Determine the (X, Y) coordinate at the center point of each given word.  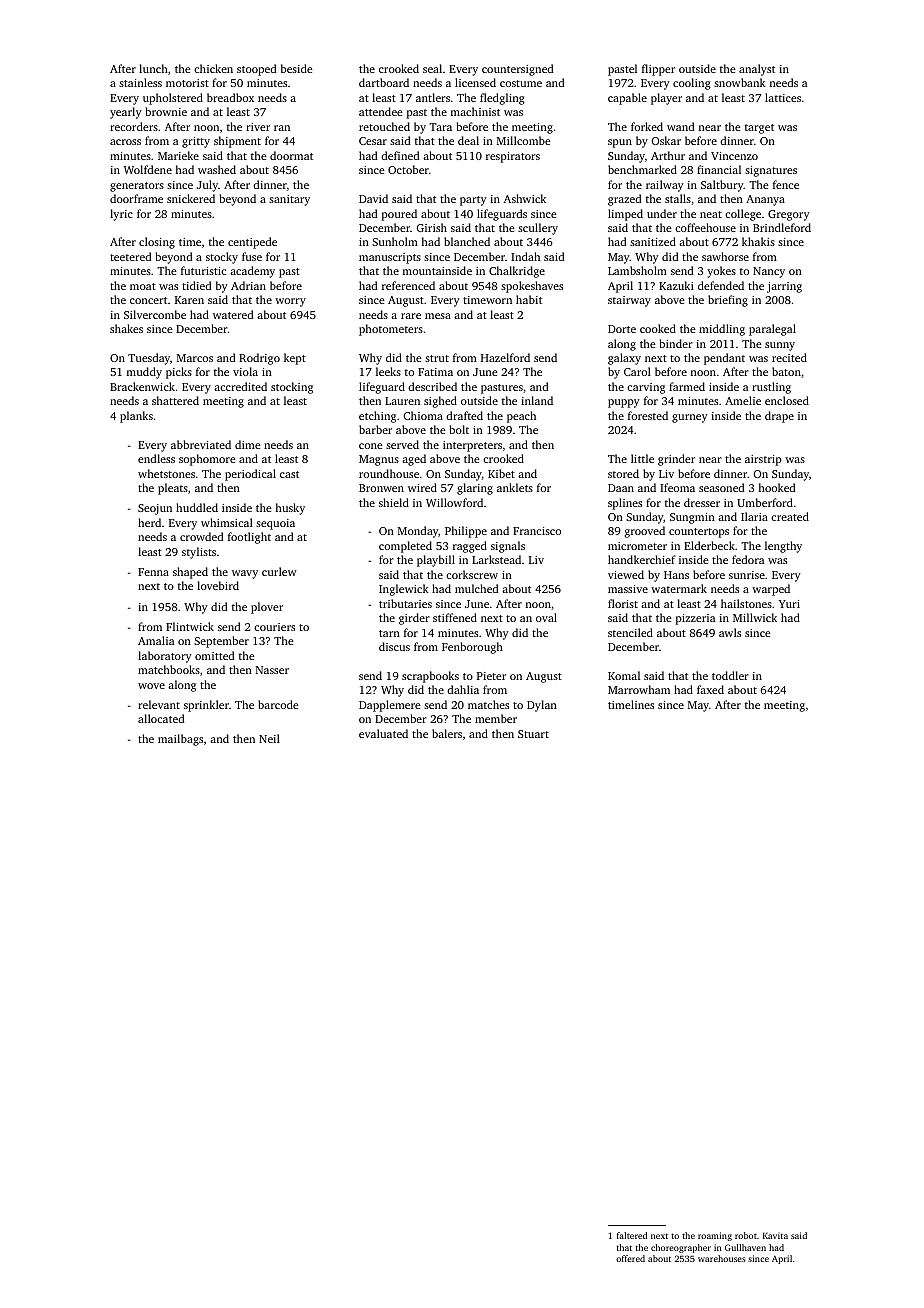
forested (648, 415)
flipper (658, 70)
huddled (197, 507)
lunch (153, 68)
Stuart (533, 734)
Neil (269, 738)
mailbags (180, 740)
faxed (710, 689)
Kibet (501, 473)
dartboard (384, 82)
